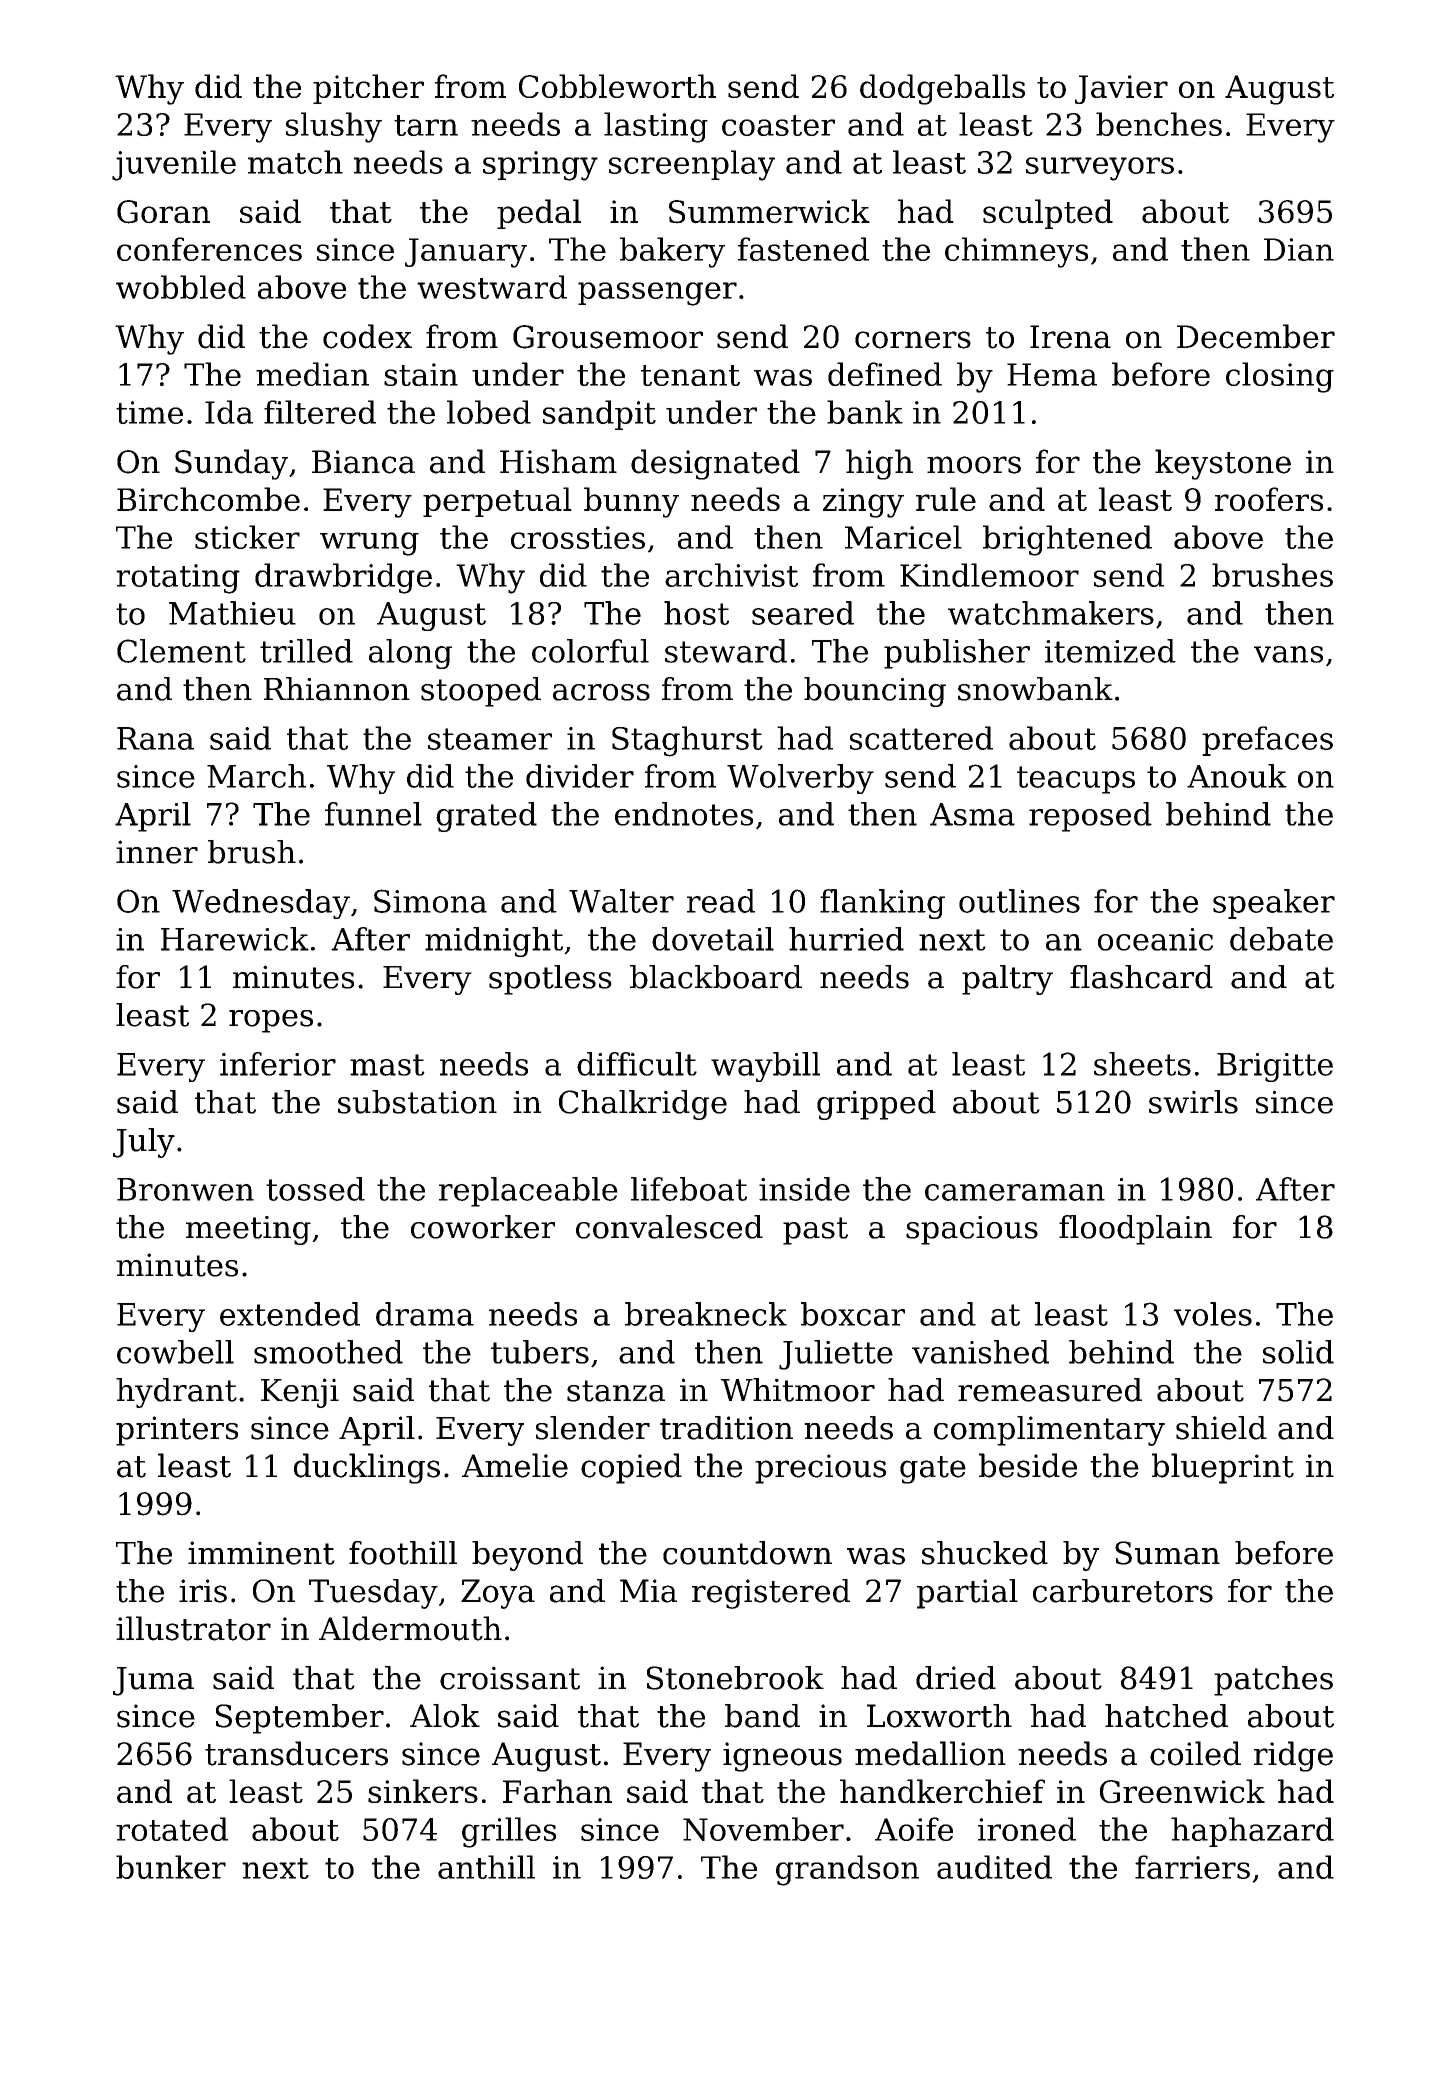  I want to click on mast, so click(387, 1065).
